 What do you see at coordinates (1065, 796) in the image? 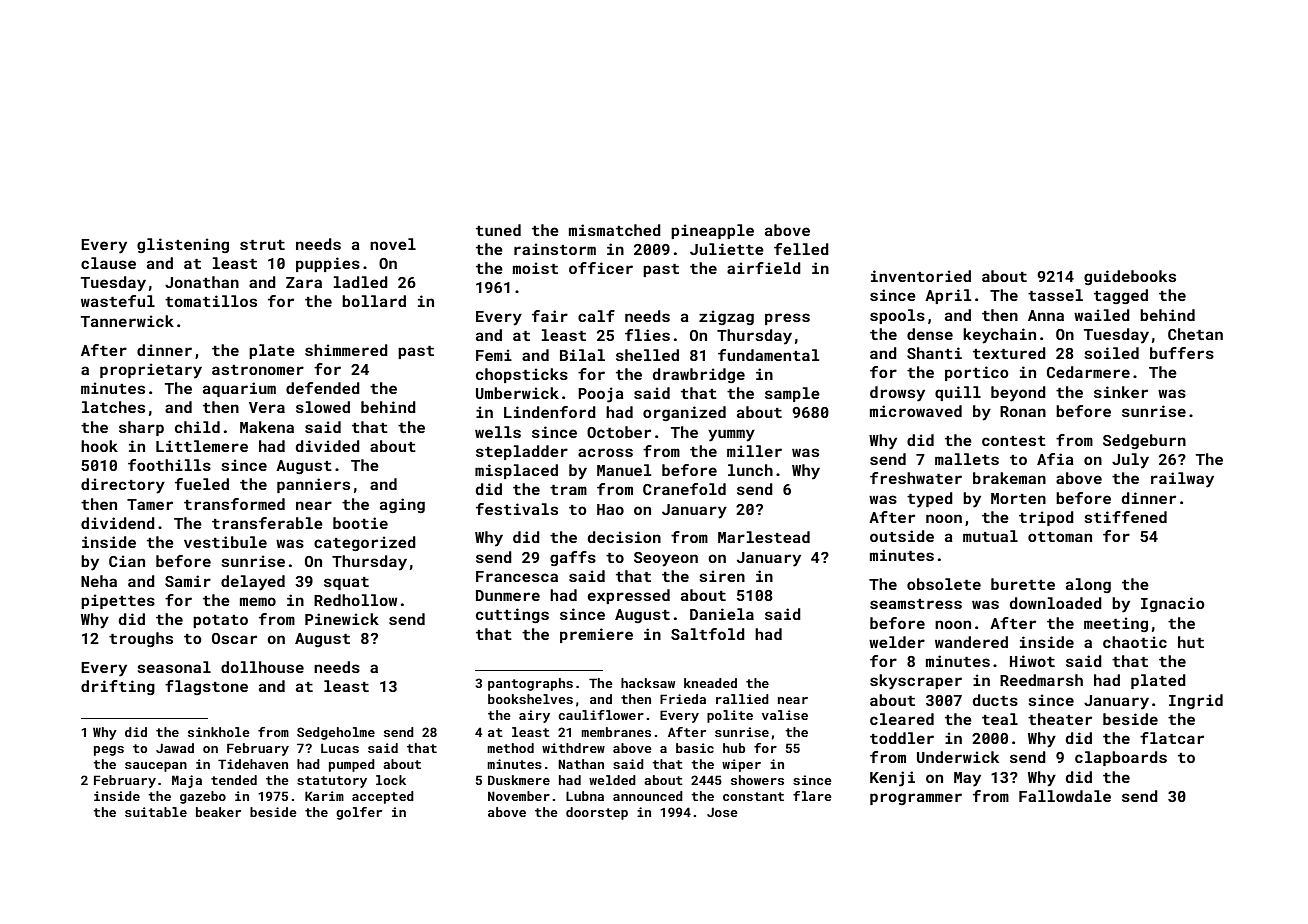
I see `Fallowdale` at bounding box center [1065, 796].
